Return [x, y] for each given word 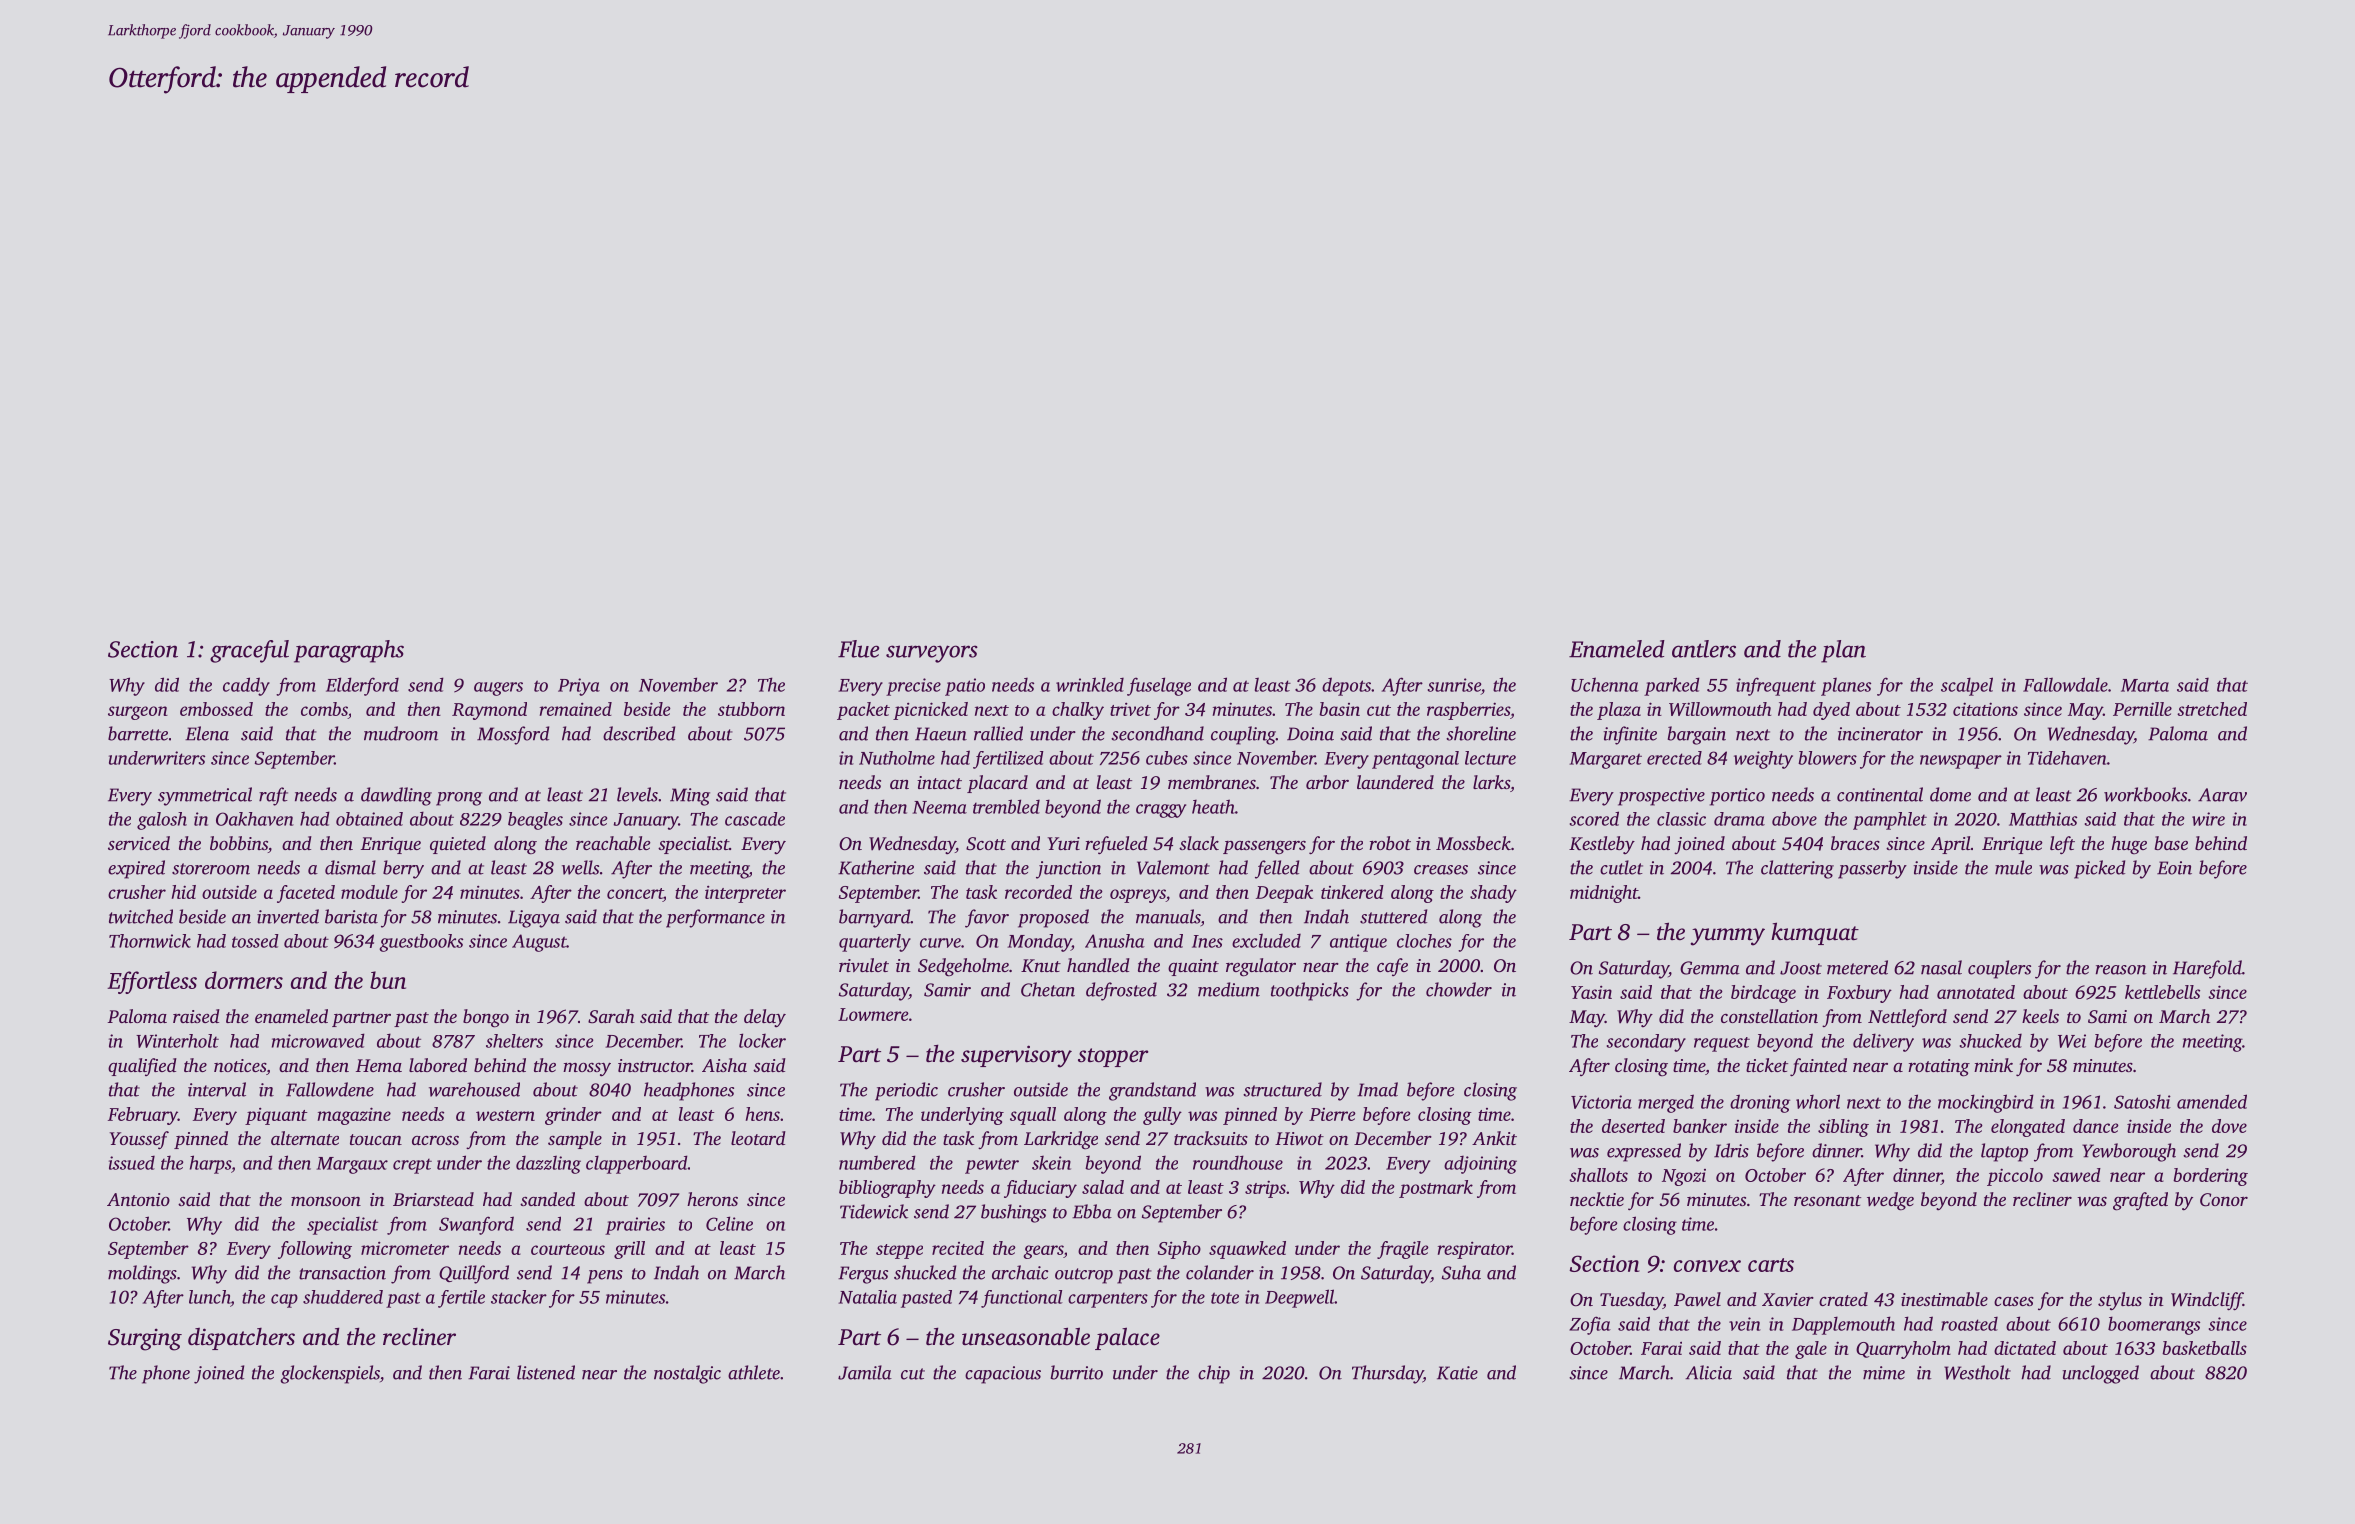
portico [1737, 797]
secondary [1646, 1043]
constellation [1769, 1016]
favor [987, 918]
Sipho [1179, 1250]
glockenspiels [330, 1374]
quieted [458, 845]
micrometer [405, 1248]
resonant [1827, 1200]
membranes [1212, 782]
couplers [1999, 969]
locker [762, 1040]
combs [324, 710]
